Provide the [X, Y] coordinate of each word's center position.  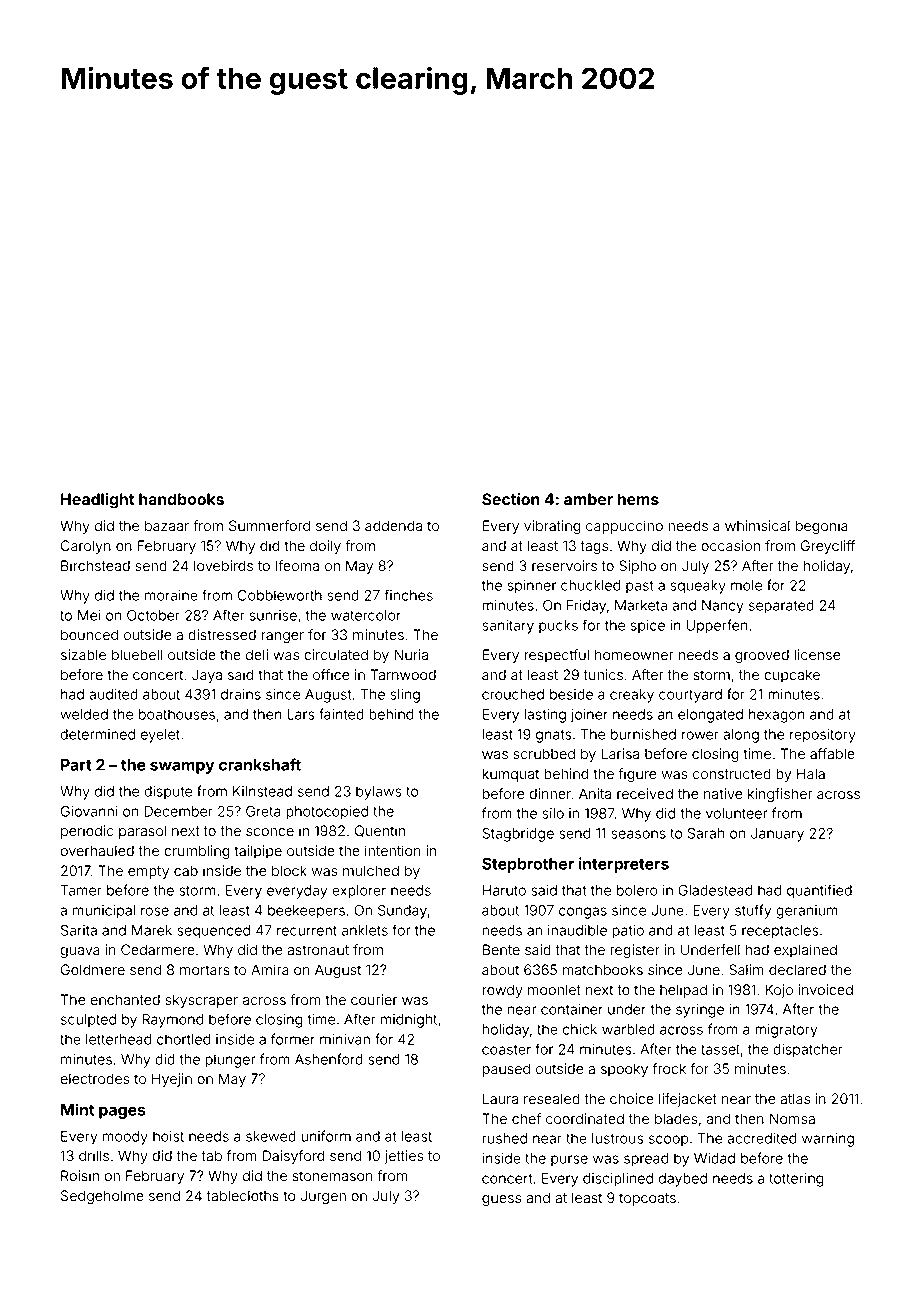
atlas [795, 1099]
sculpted [88, 1020]
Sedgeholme [102, 1197]
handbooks [181, 499]
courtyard [690, 696]
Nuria [411, 655]
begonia [822, 527]
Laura [500, 1099]
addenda [393, 526]
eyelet [160, 736]
